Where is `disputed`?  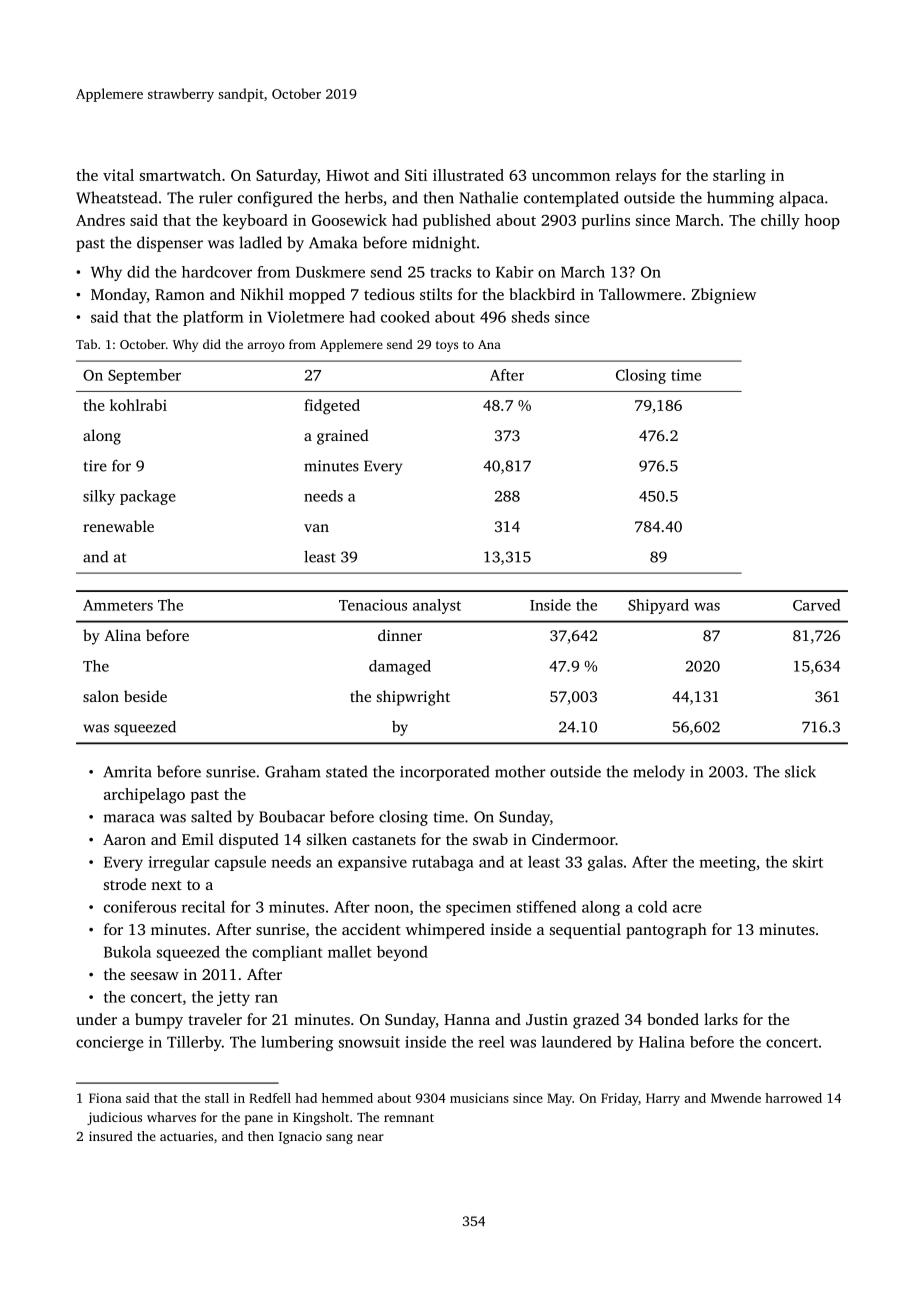
disputed is located at coordinates (249, 841).
